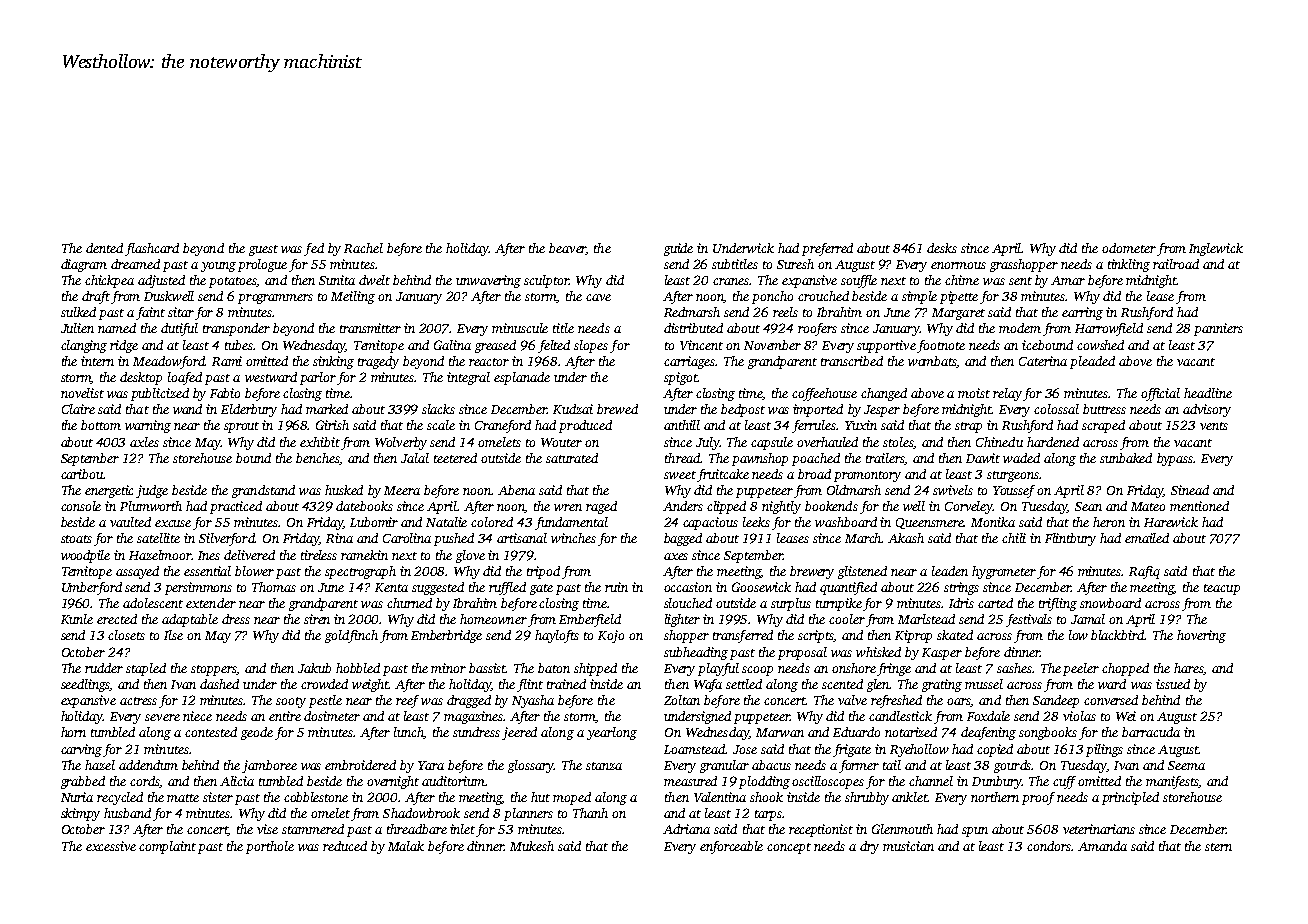 The width and height of the screenshot is (1308, 924). I want to click on Mukesh, so click(532, 846).
